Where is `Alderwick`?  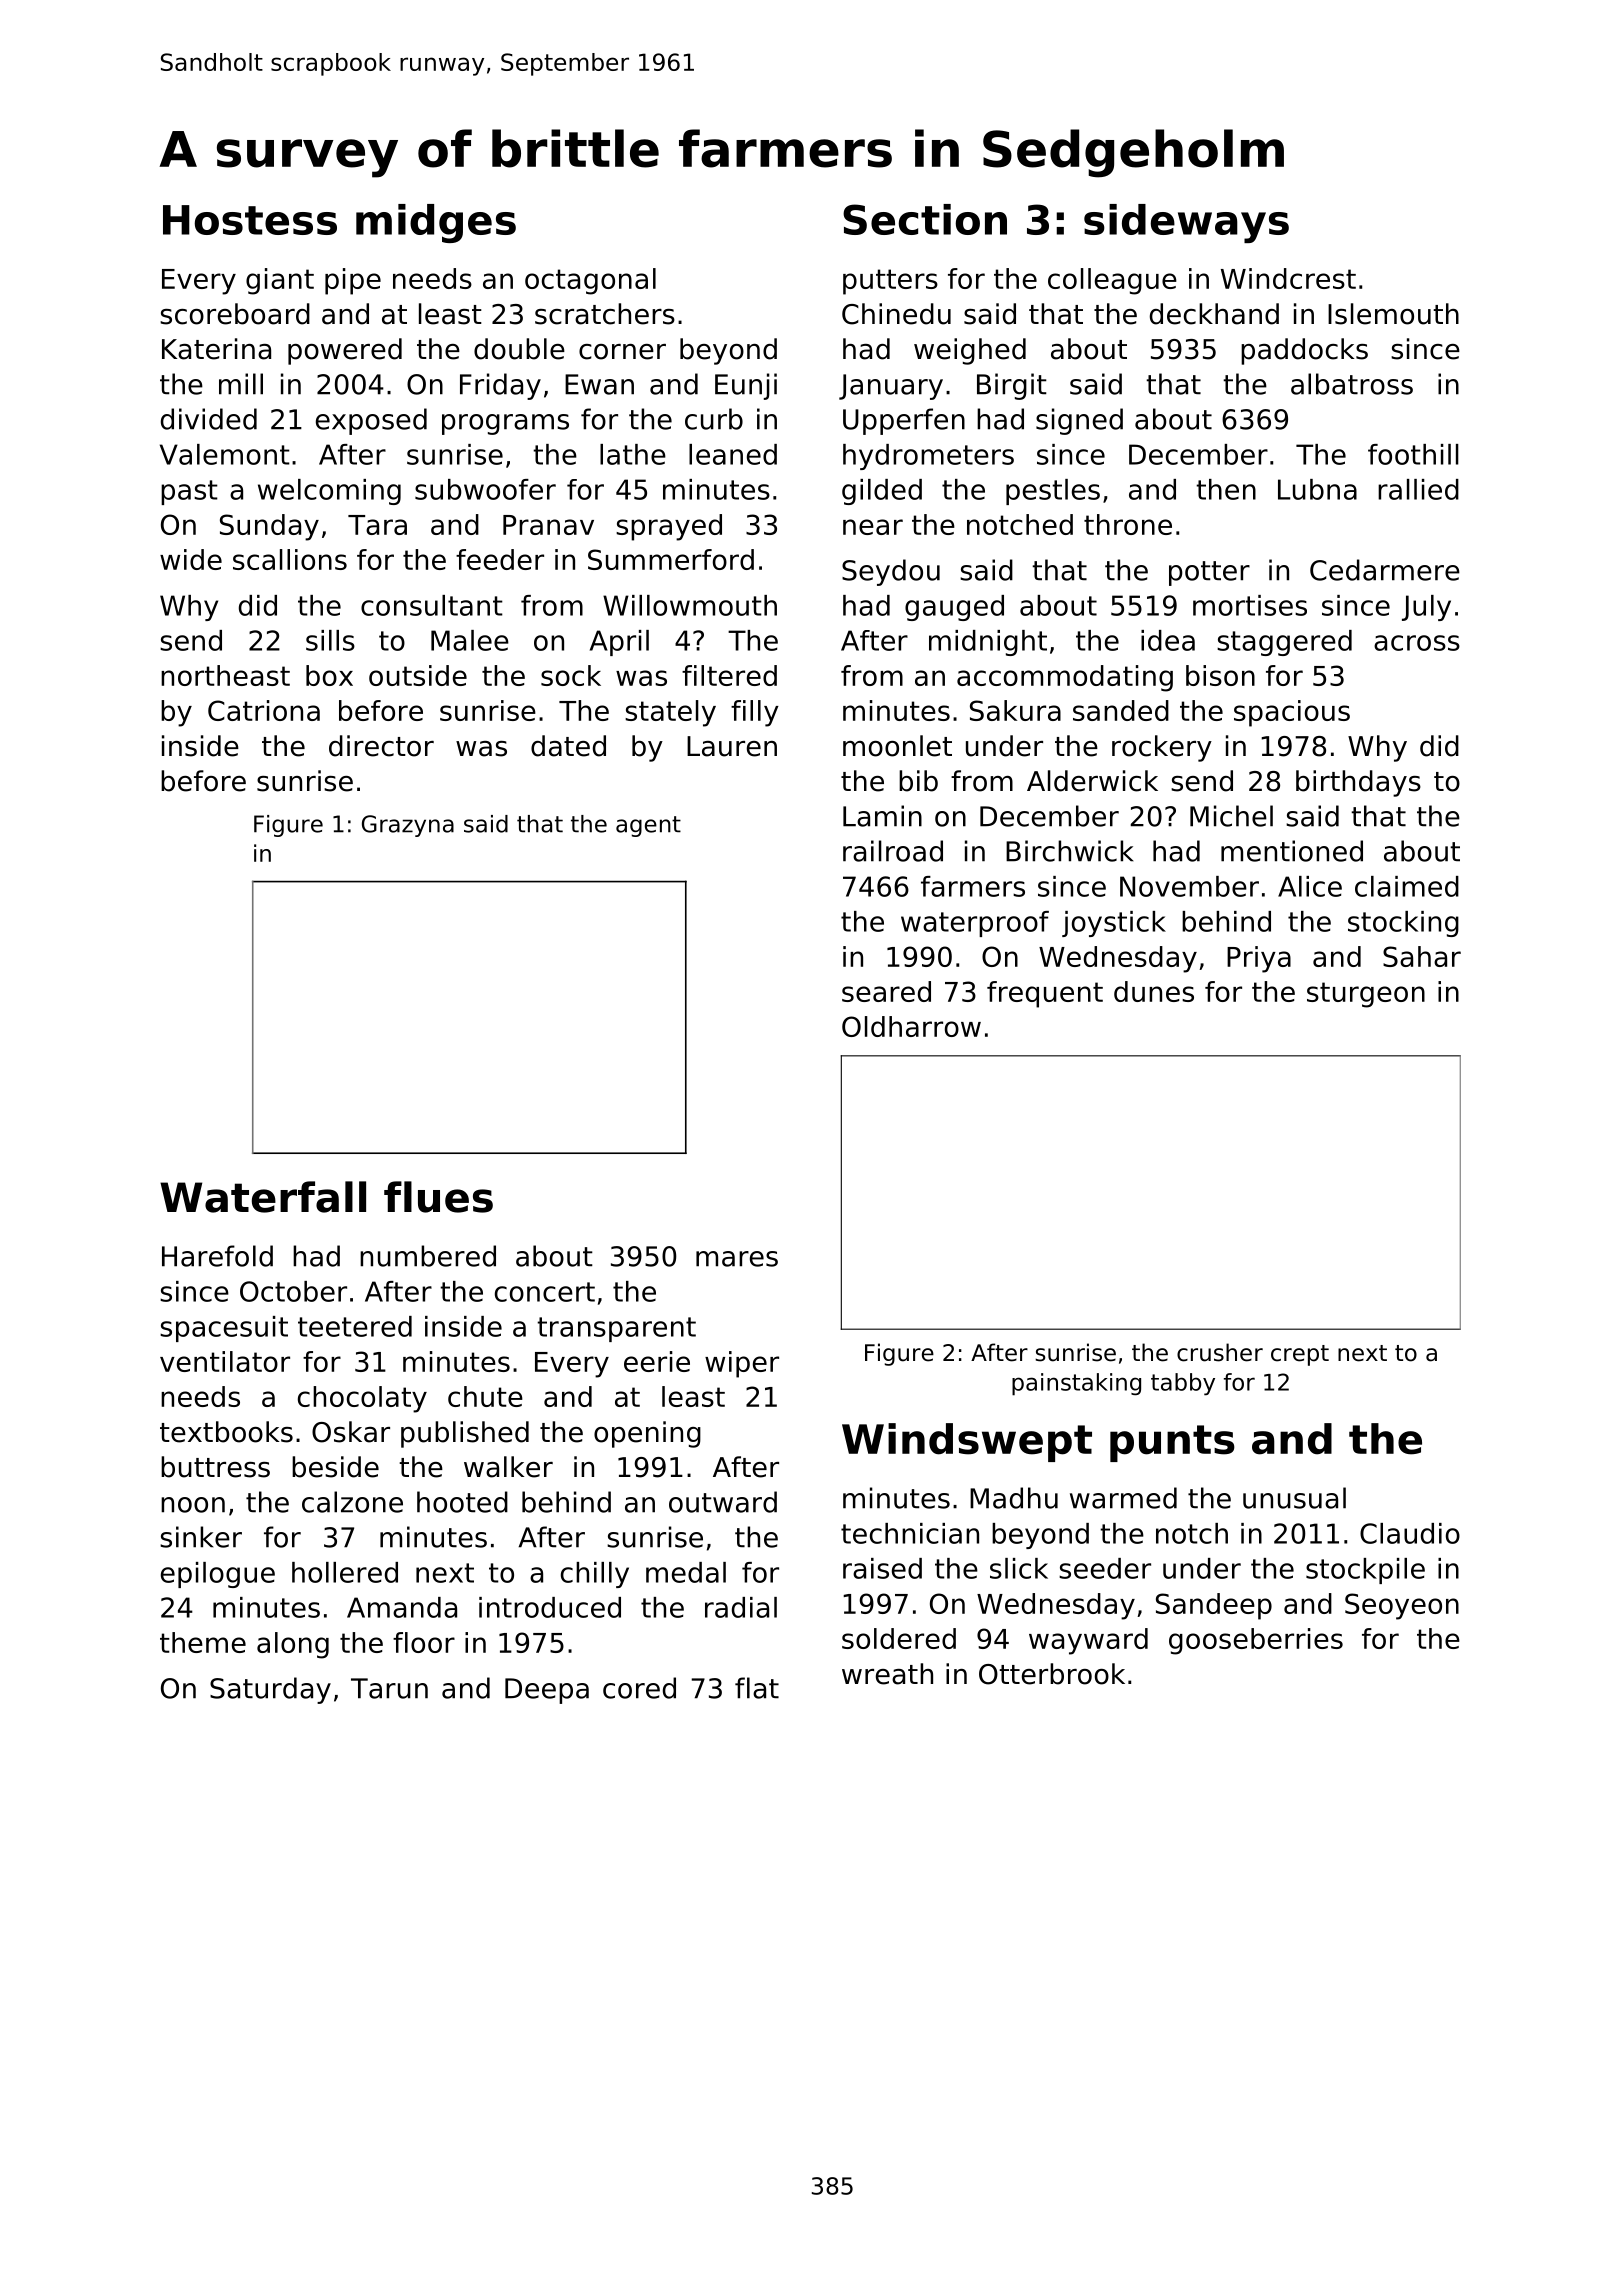
Alderwick is located at coordinates (1092, 781).
